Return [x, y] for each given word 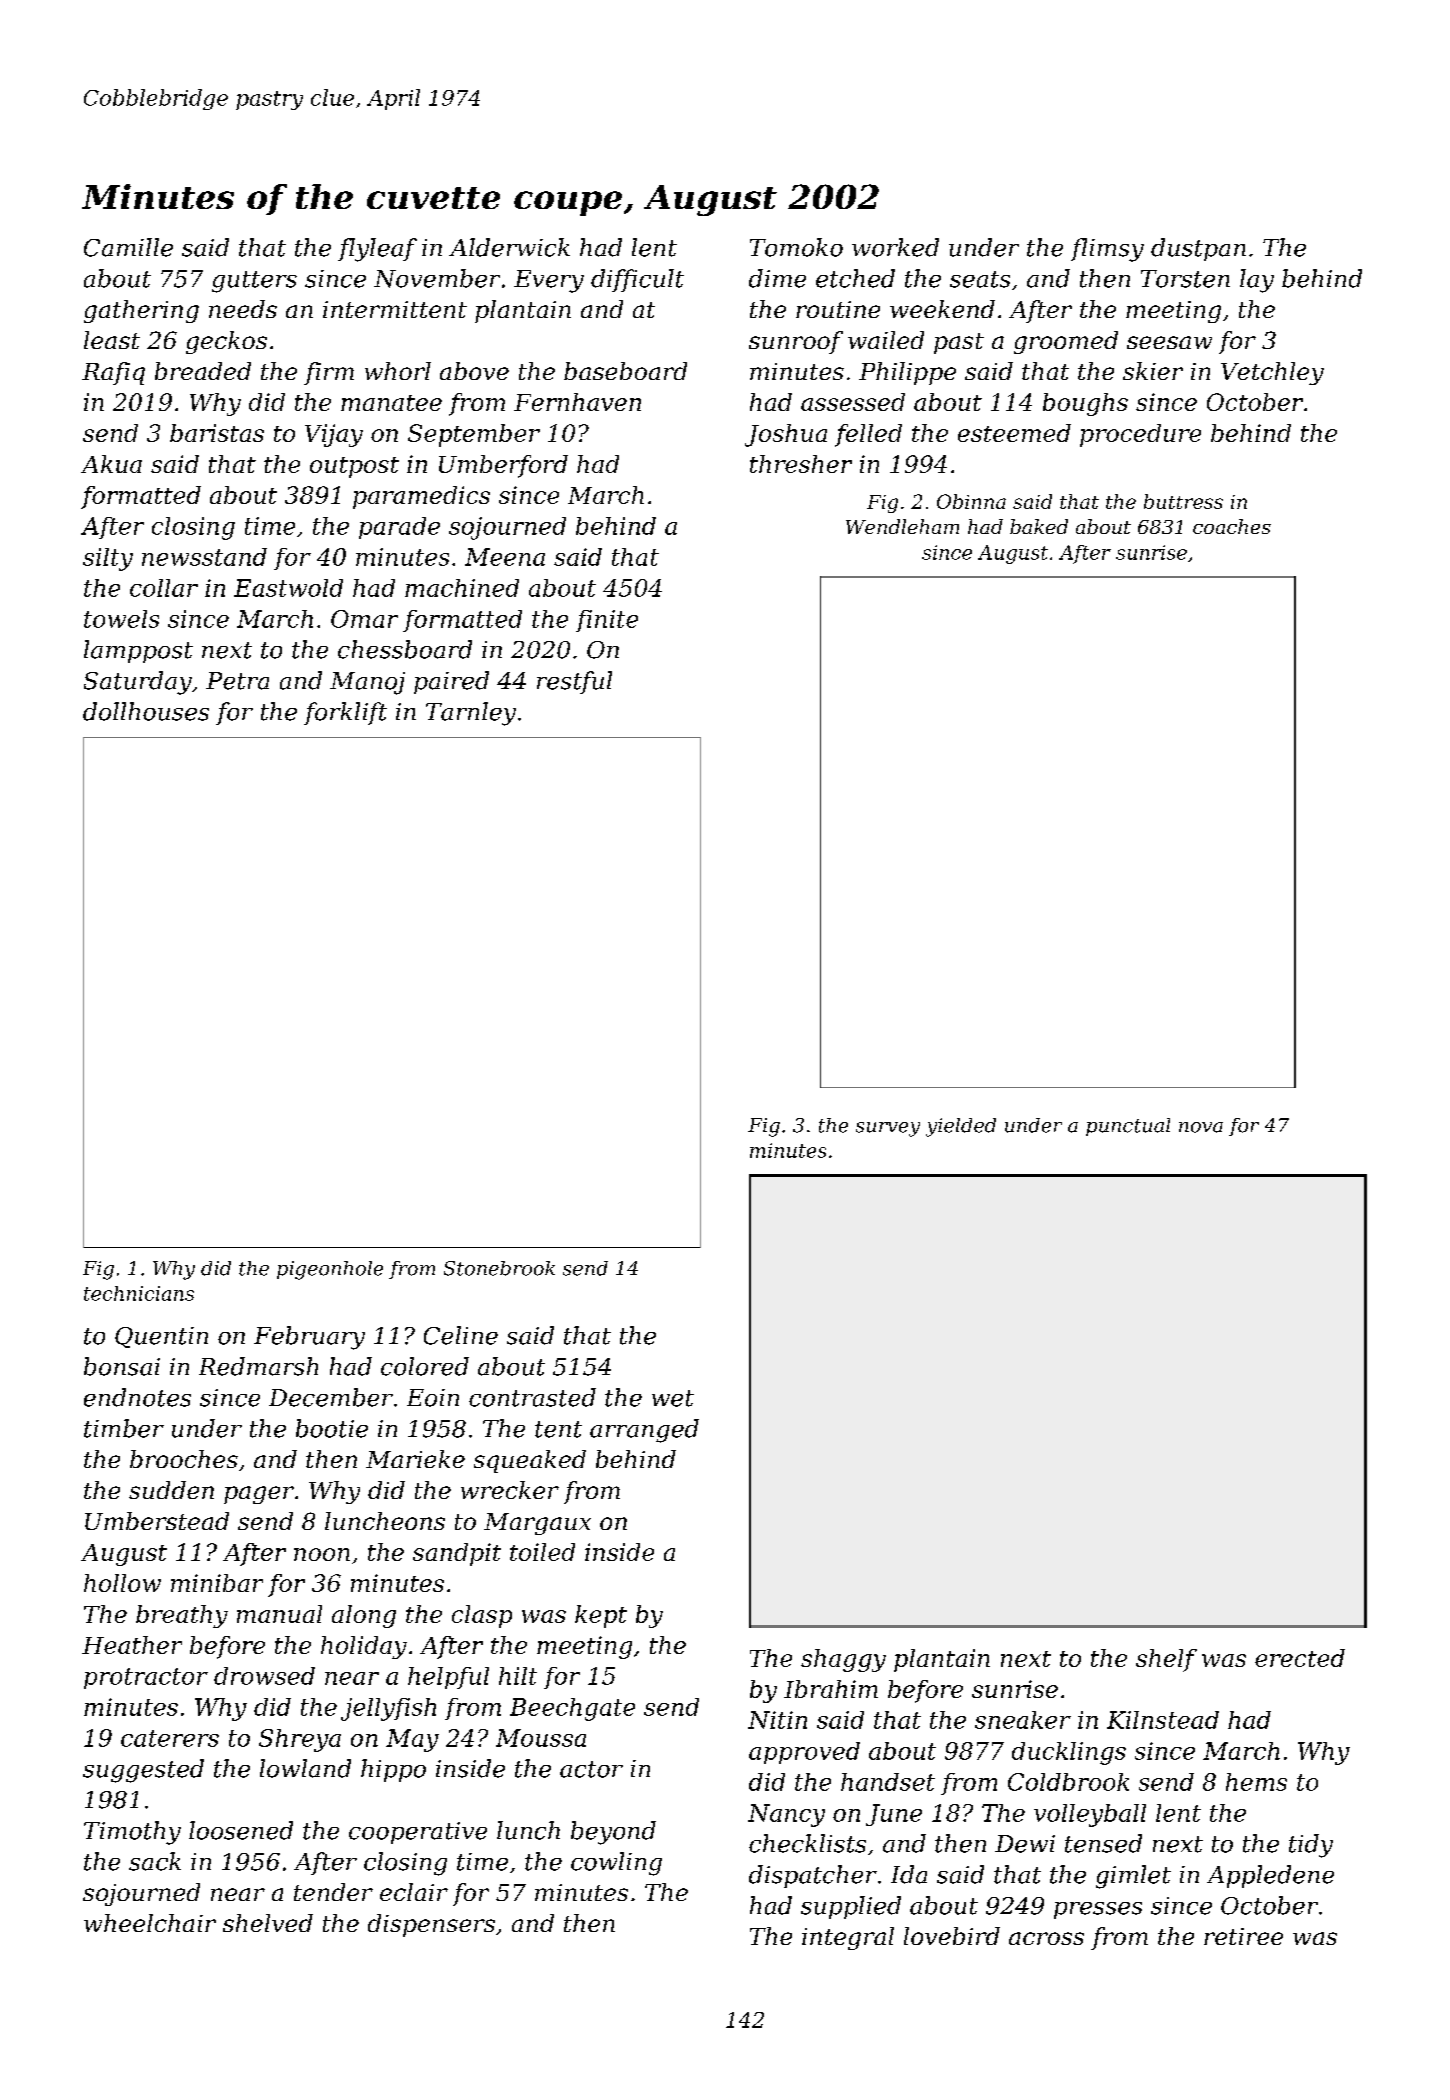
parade [399, 528]
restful [574, 682]
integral [848, 1938]
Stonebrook [499, 1268]
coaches [1232, 526]
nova [1201, 1127]
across [1046, 1938]
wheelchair [150, 1923]
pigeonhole [330, 1270]
